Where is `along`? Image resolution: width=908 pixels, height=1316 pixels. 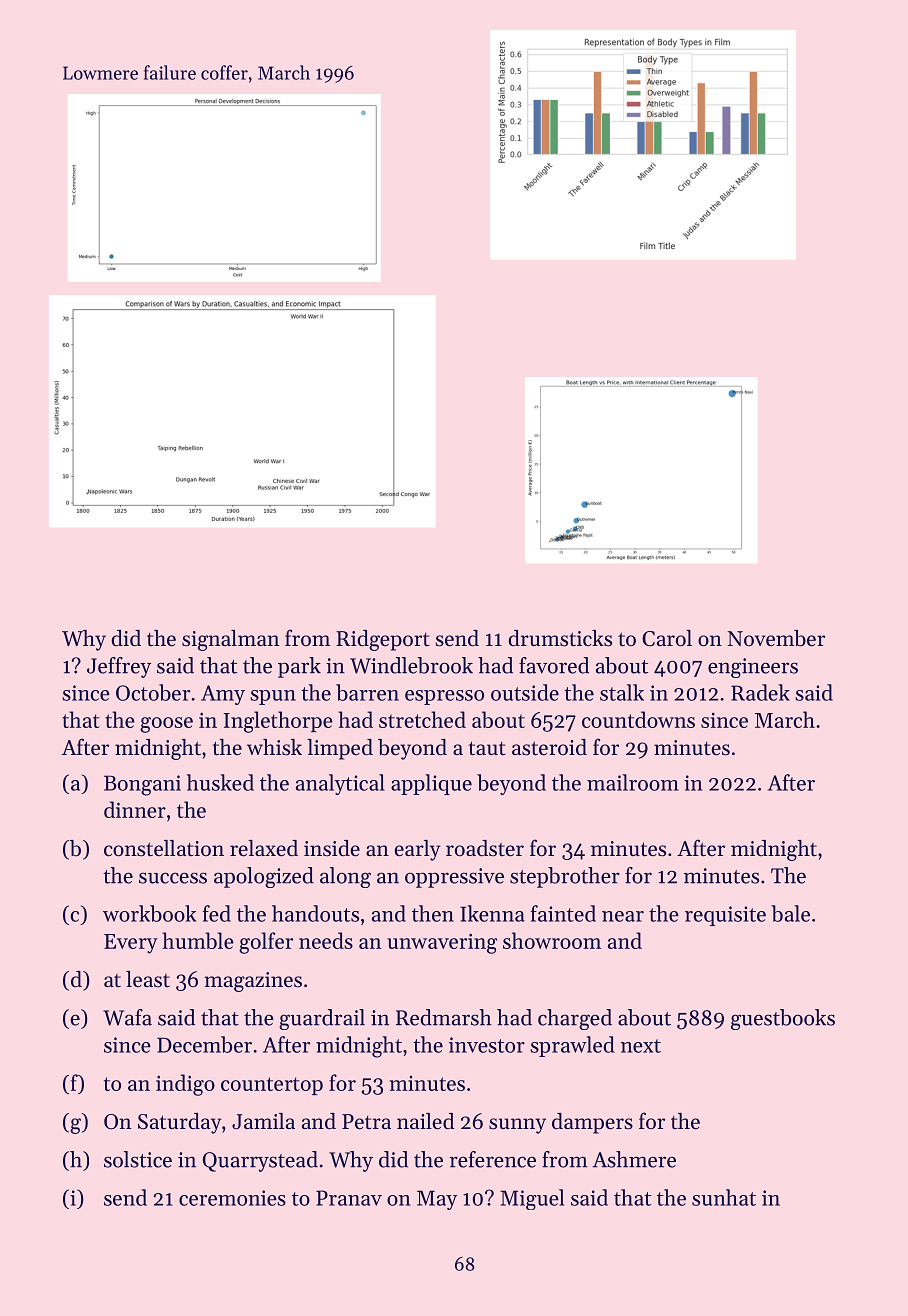 along is located at coordinates (345, 877).
